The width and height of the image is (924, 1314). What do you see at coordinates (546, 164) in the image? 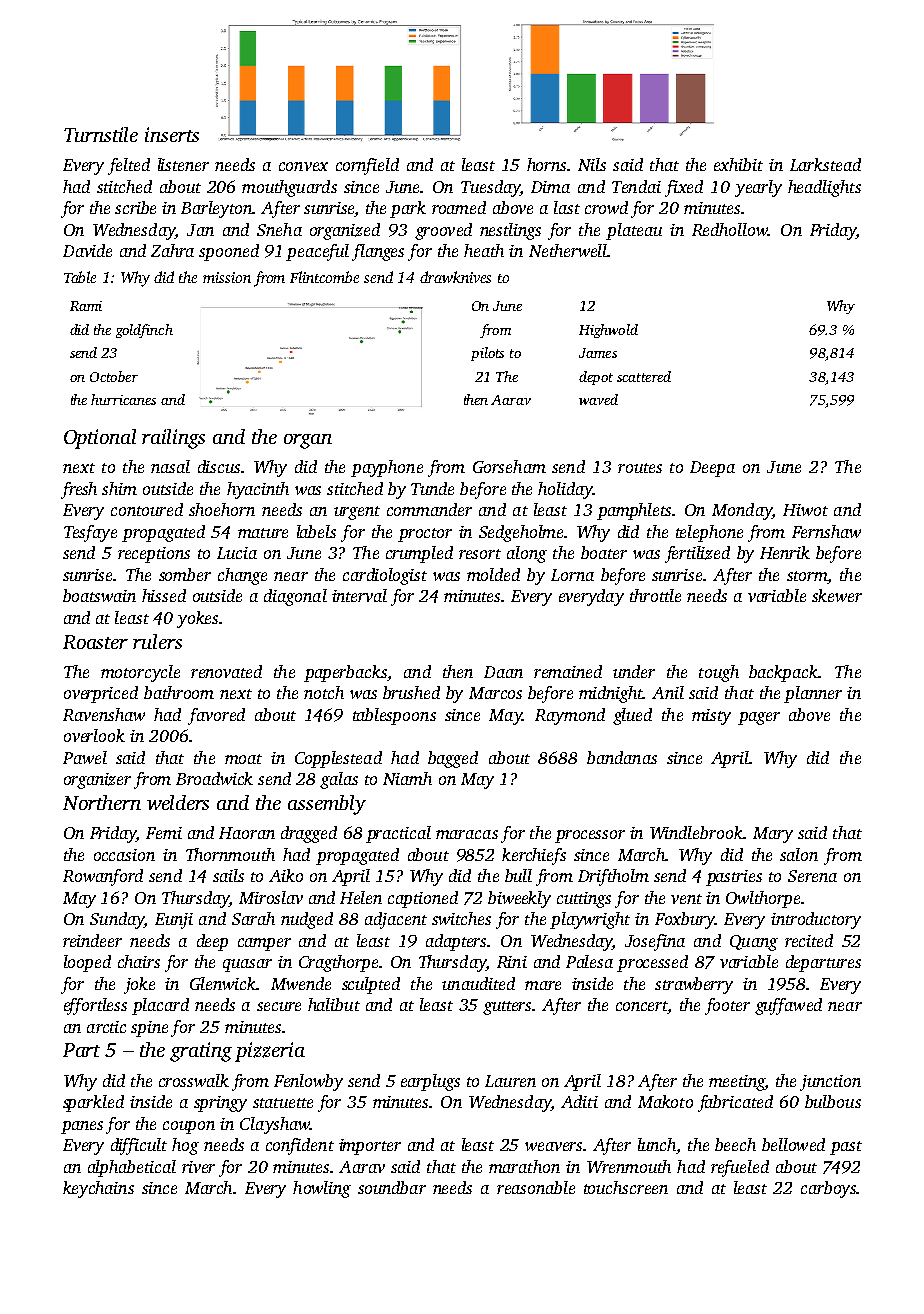
I see `horns` at bounding box center [546, 164].
